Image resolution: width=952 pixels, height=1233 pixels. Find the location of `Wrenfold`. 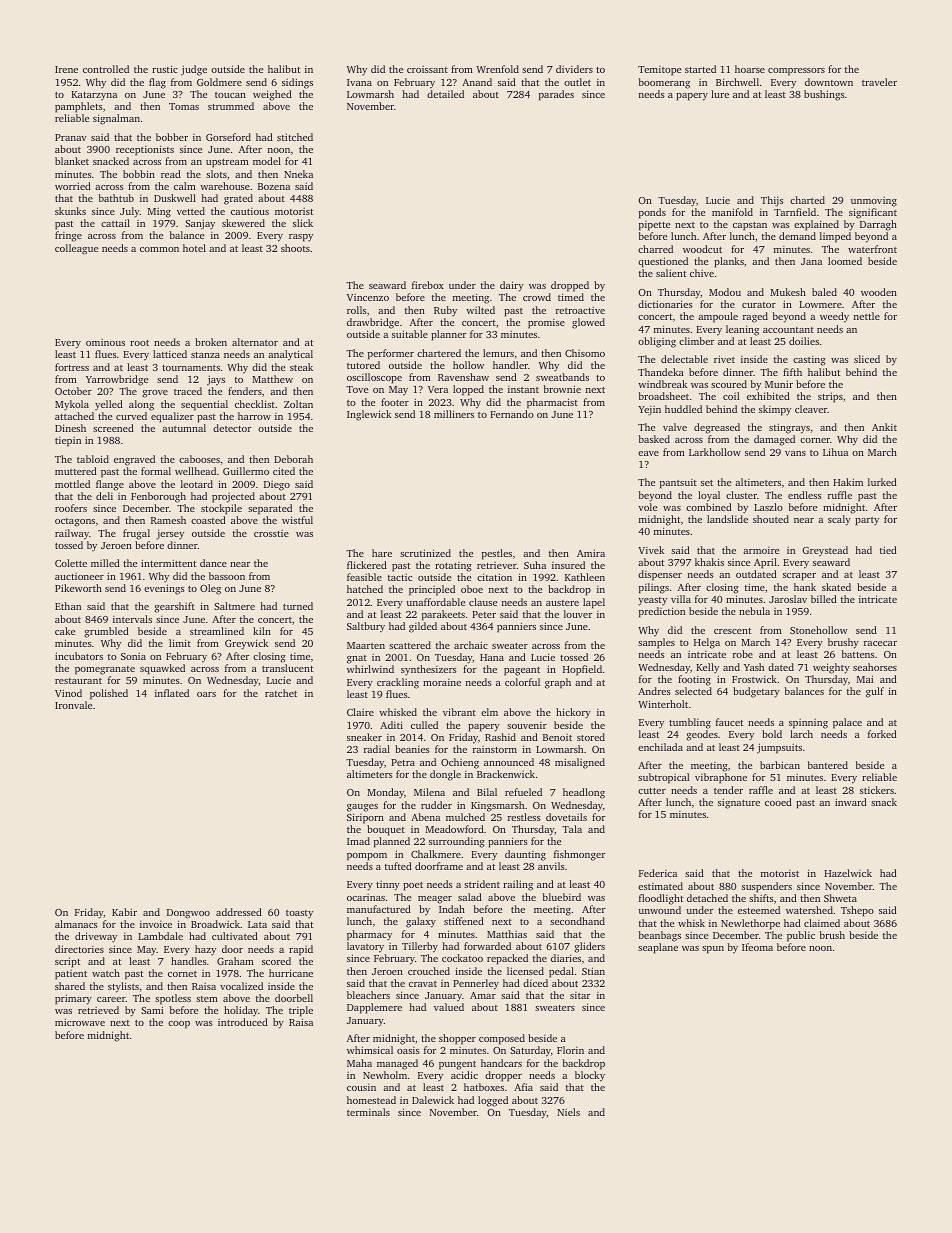

Wrenfold is located at coordinates (497, 69).
